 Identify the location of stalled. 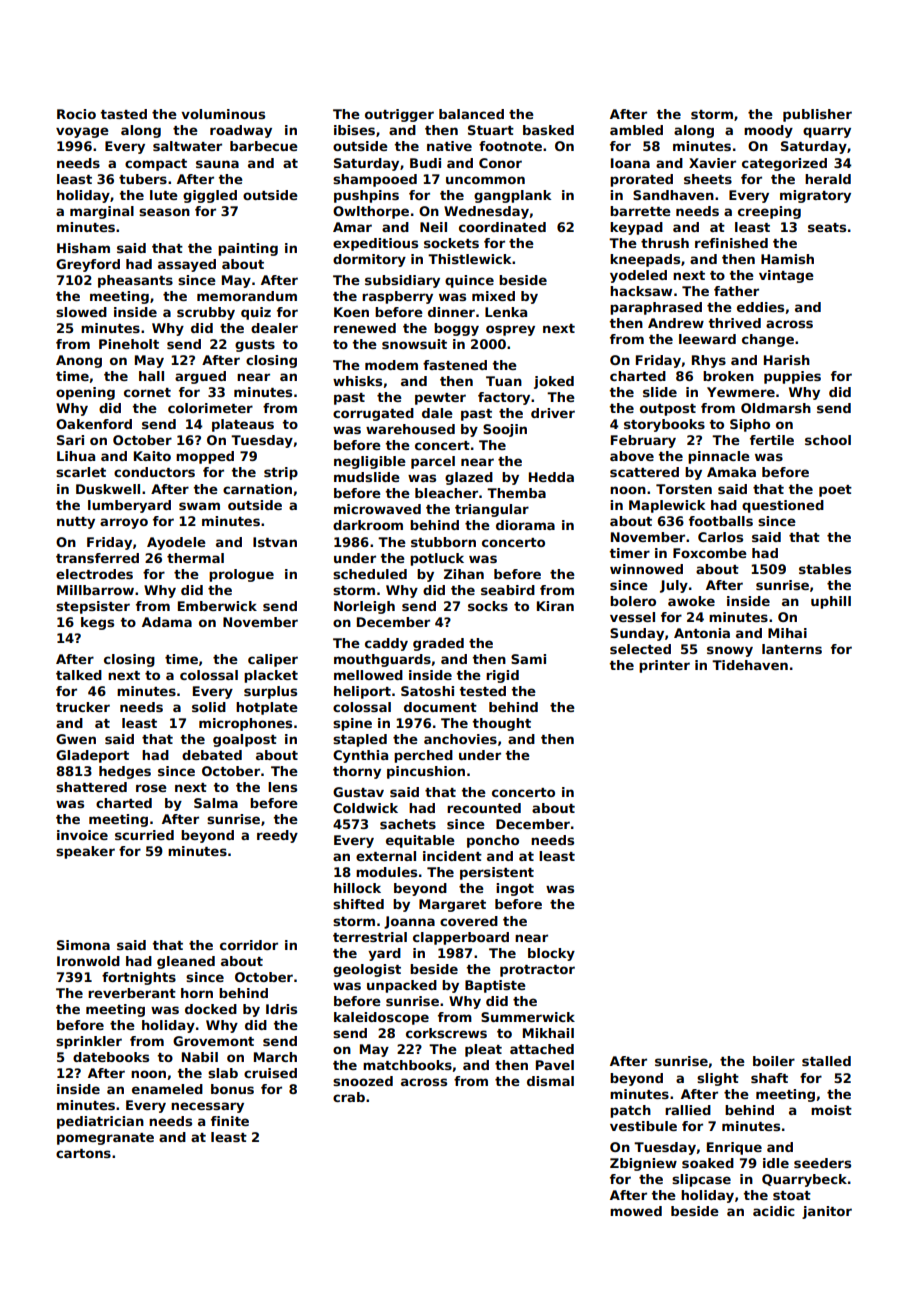
(826, 1061).
